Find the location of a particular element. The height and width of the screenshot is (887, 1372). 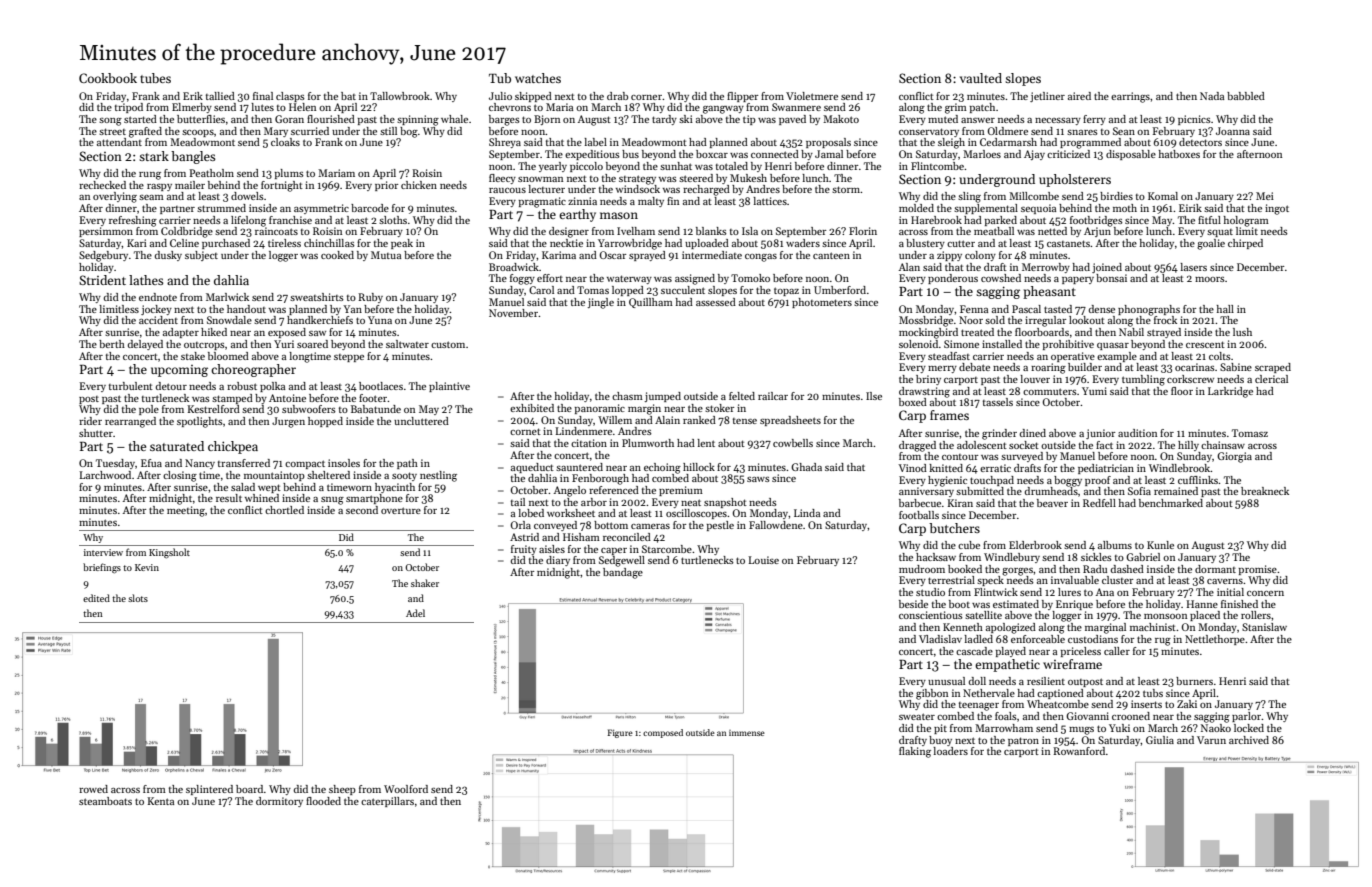

tip is located at coordinates (749, 120).
